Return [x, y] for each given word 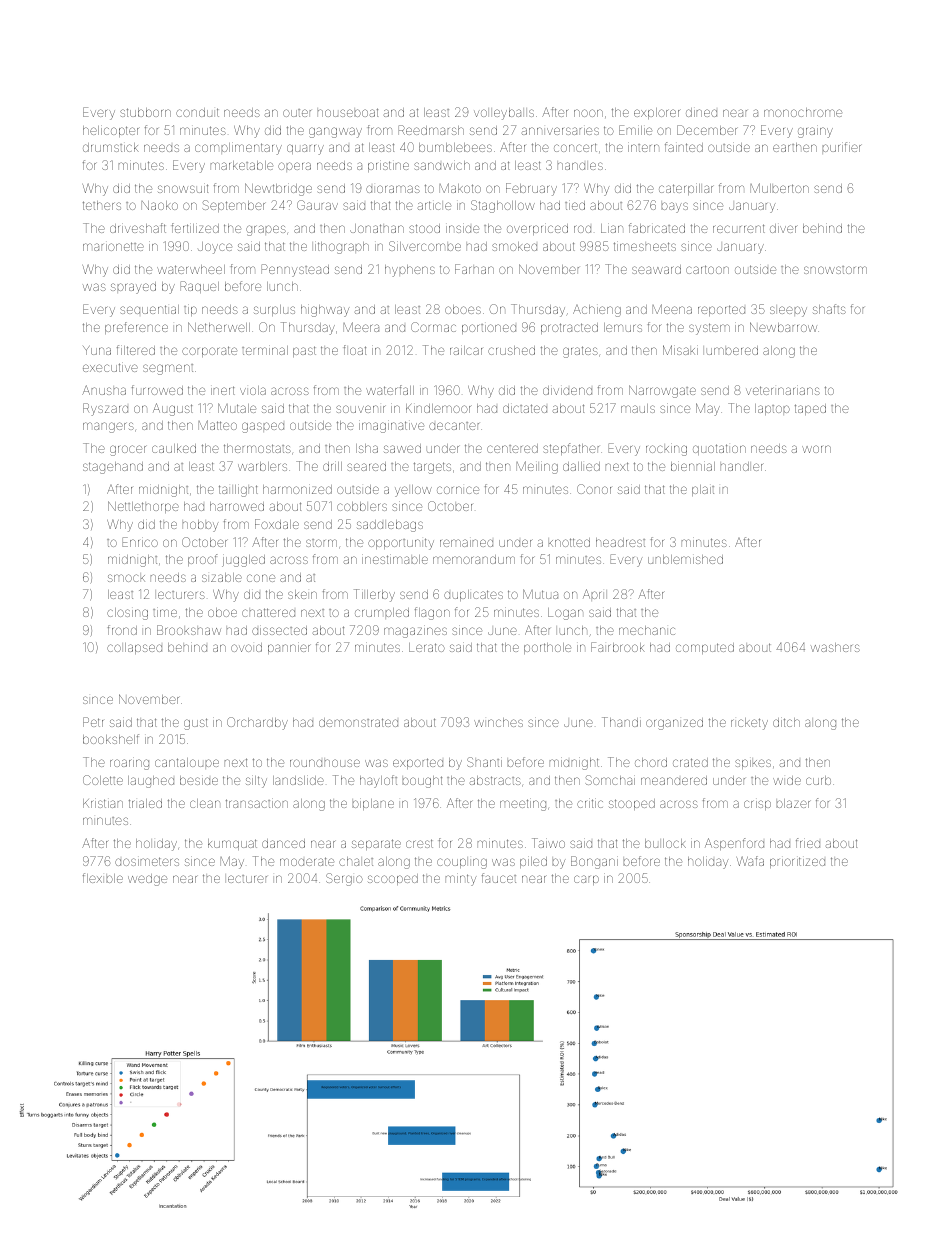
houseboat [348, 112]
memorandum [474, 559]
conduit [197, 112]
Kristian [103, 803]
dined [701, 112]
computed [705, 648]
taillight [238, 490]
